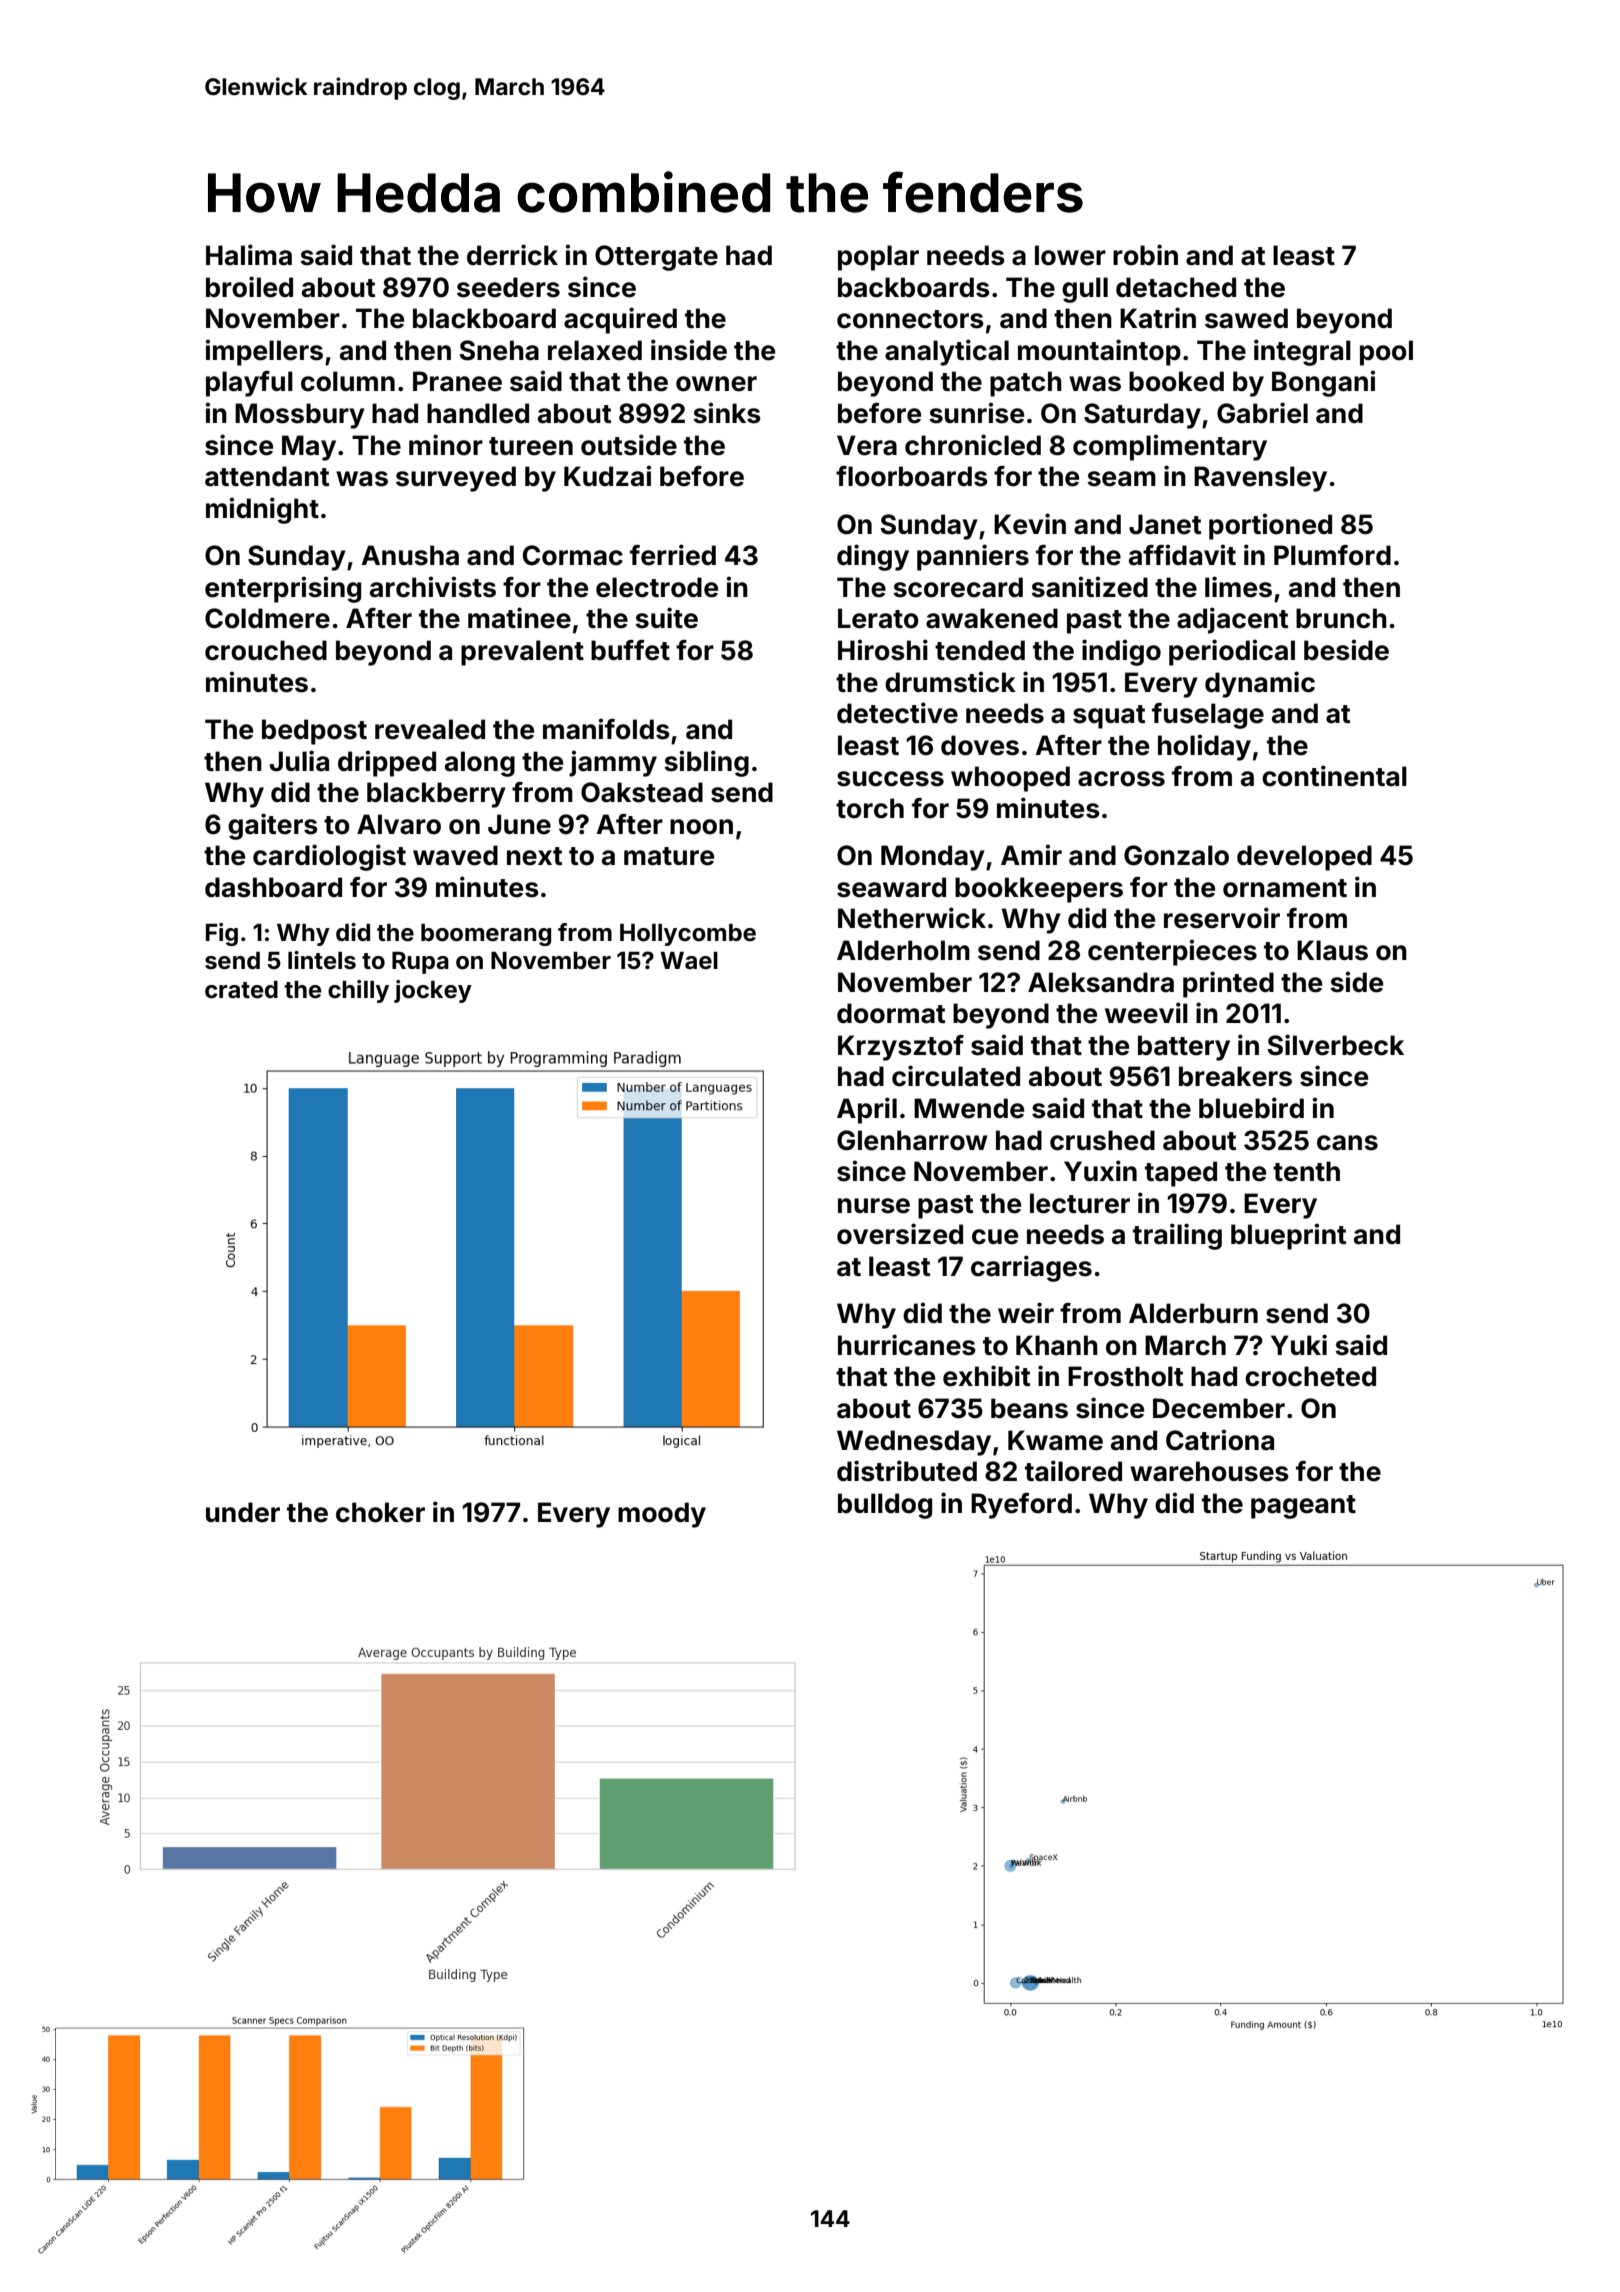 The width and height of the image is (1620, 2292). What do you see at coordinates (656, 258) in the image?
I see `Ottergate` at bounding box center [656, 258].
